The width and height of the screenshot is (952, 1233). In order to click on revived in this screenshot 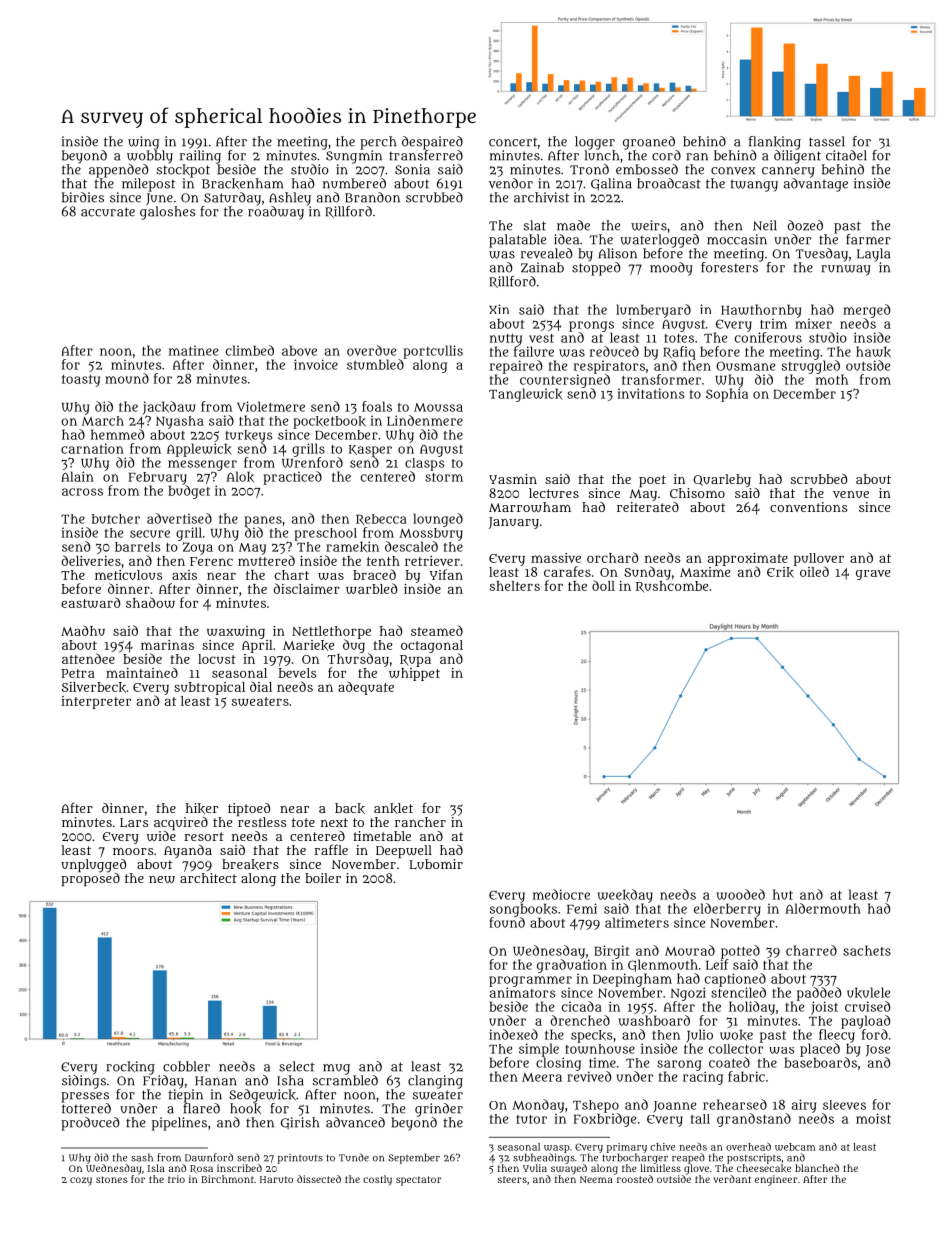, I will do `click(589, 1076)`.
